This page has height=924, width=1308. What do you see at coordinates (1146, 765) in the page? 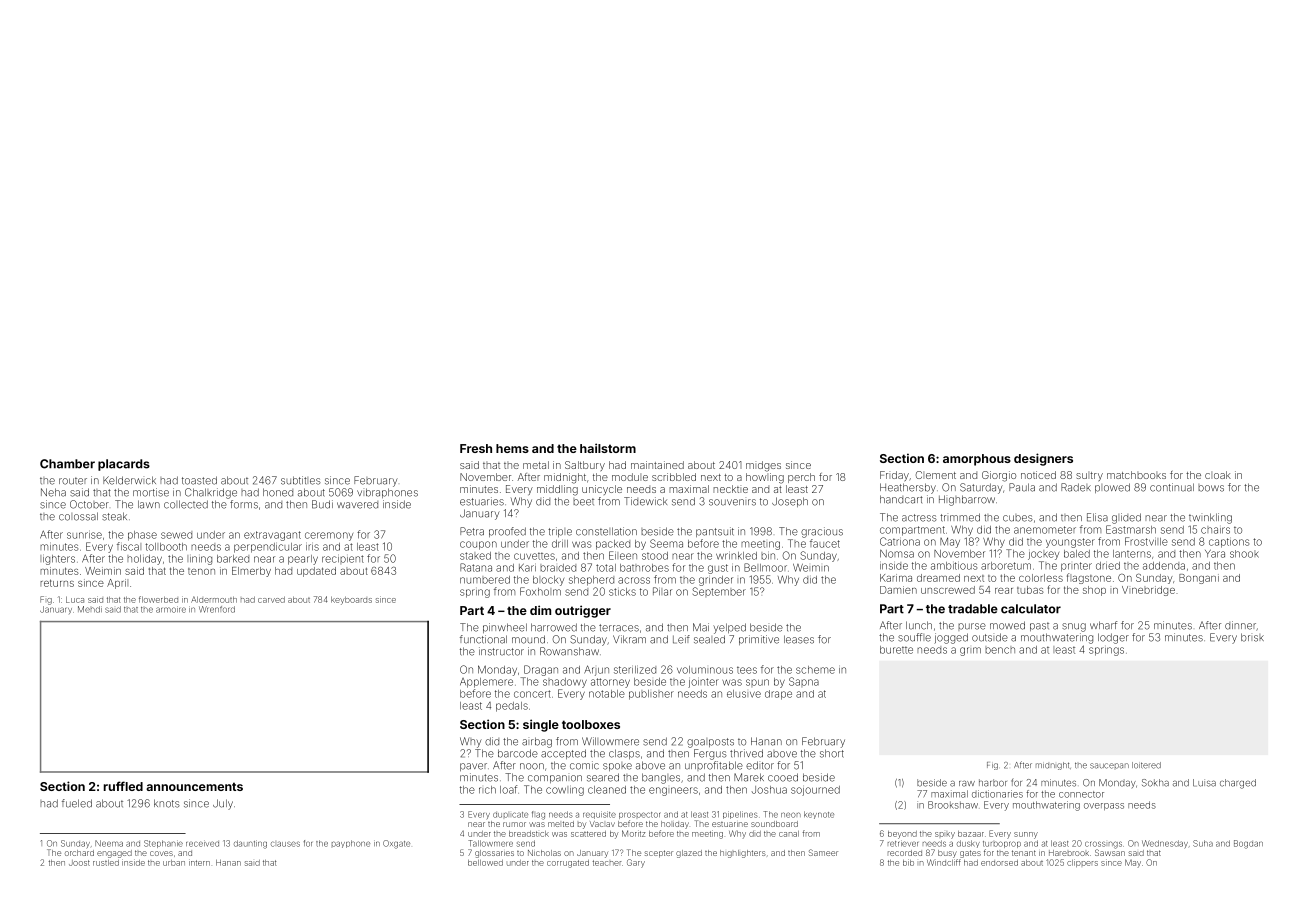
I see `loitered` at bounding box center [1146, 765].
